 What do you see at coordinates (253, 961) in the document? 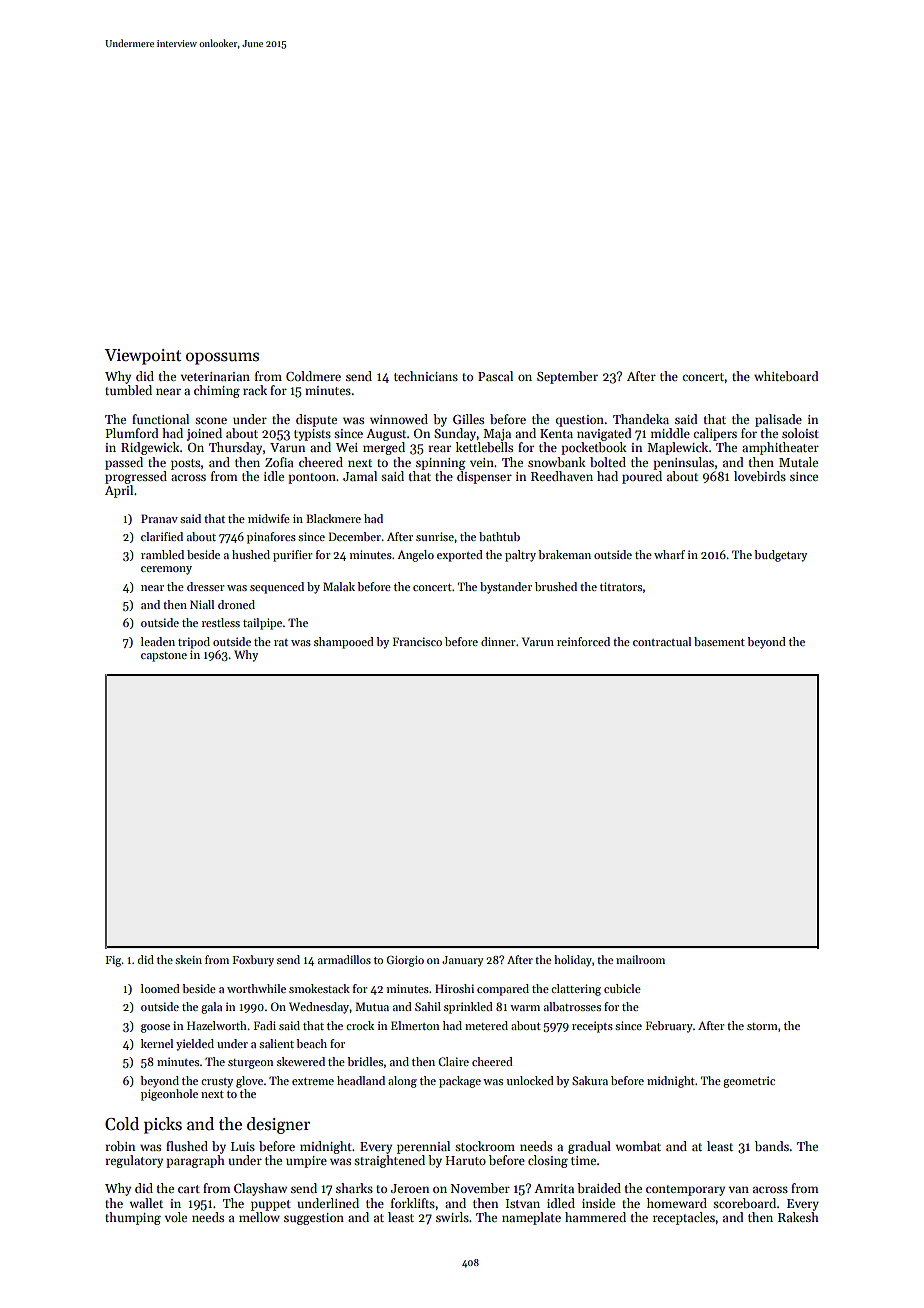
I see `Foxbury` at bounding box center [253, 961].
